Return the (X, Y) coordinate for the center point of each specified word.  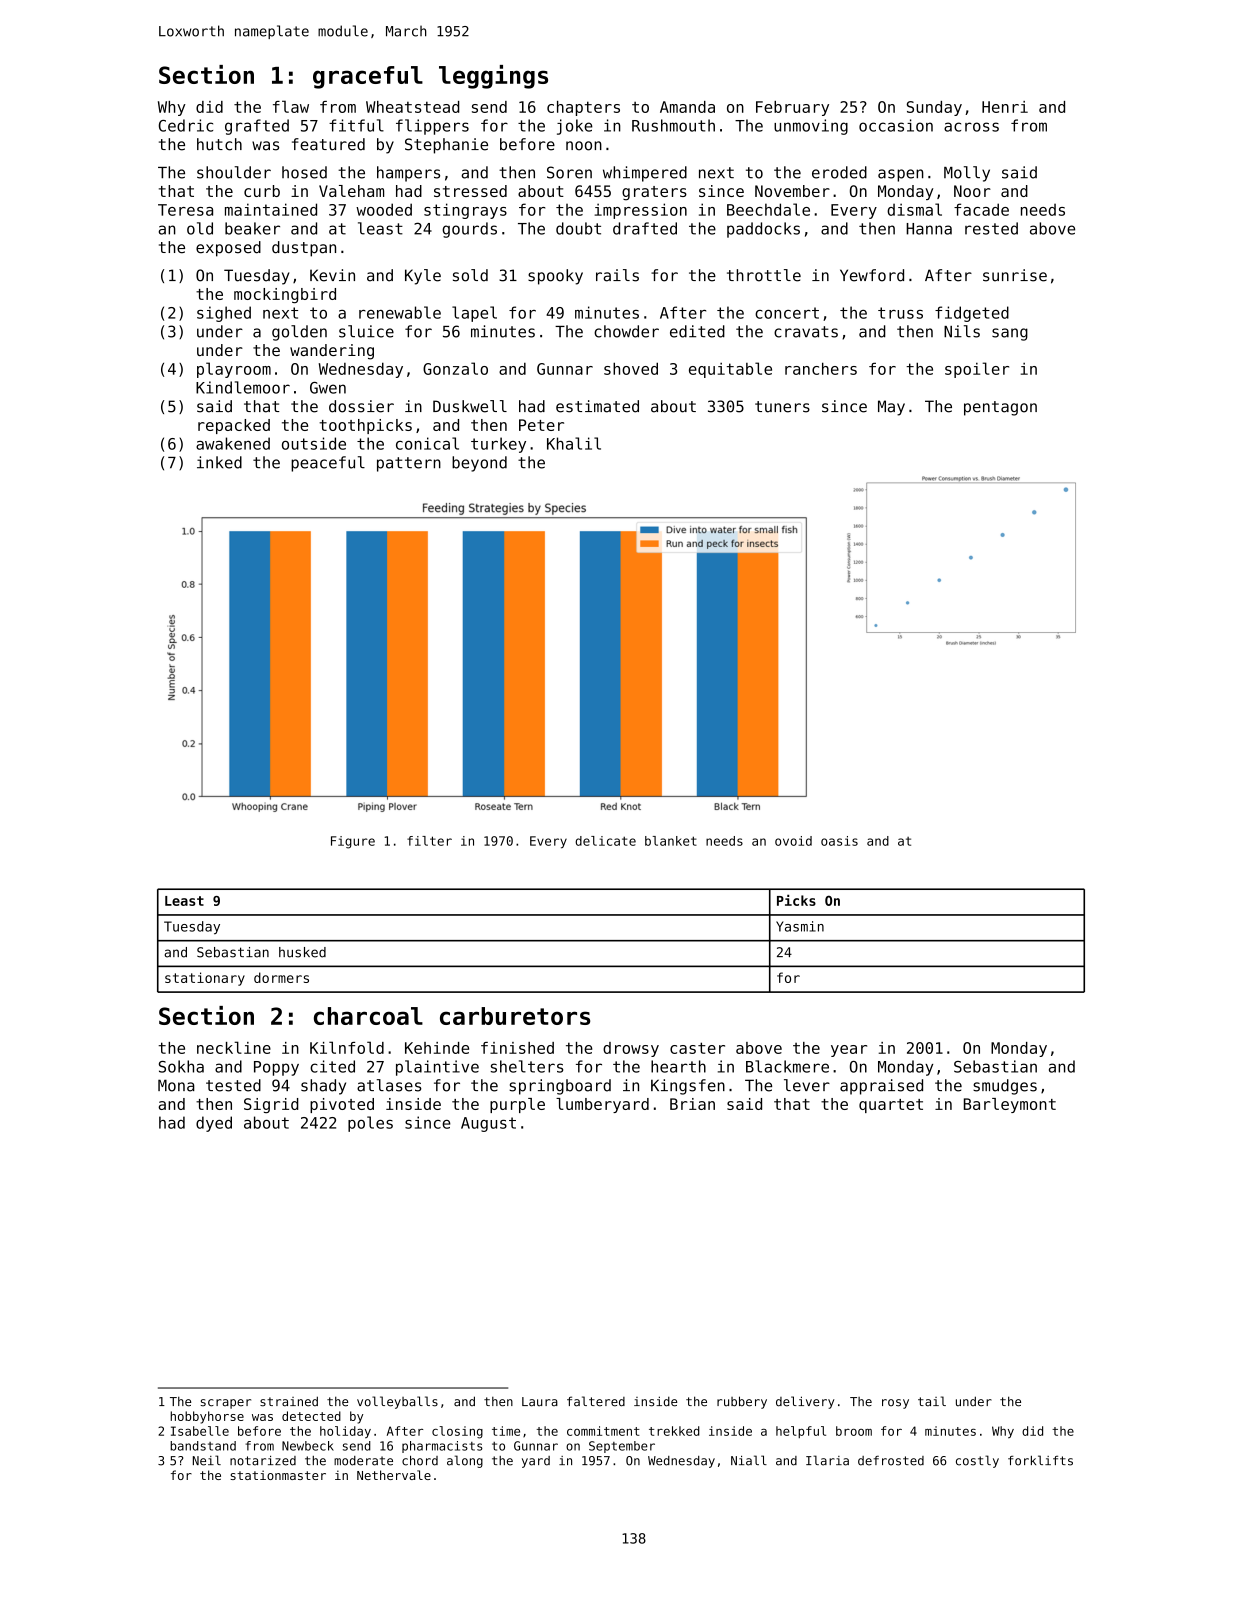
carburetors (515, 1016)
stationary (205, 979)
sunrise (1015, 275)
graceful (368, 77)
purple (517, 1105)
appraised (881, 1087)
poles (370, 1124)
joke (575, 127)
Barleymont (1010, 1105)
